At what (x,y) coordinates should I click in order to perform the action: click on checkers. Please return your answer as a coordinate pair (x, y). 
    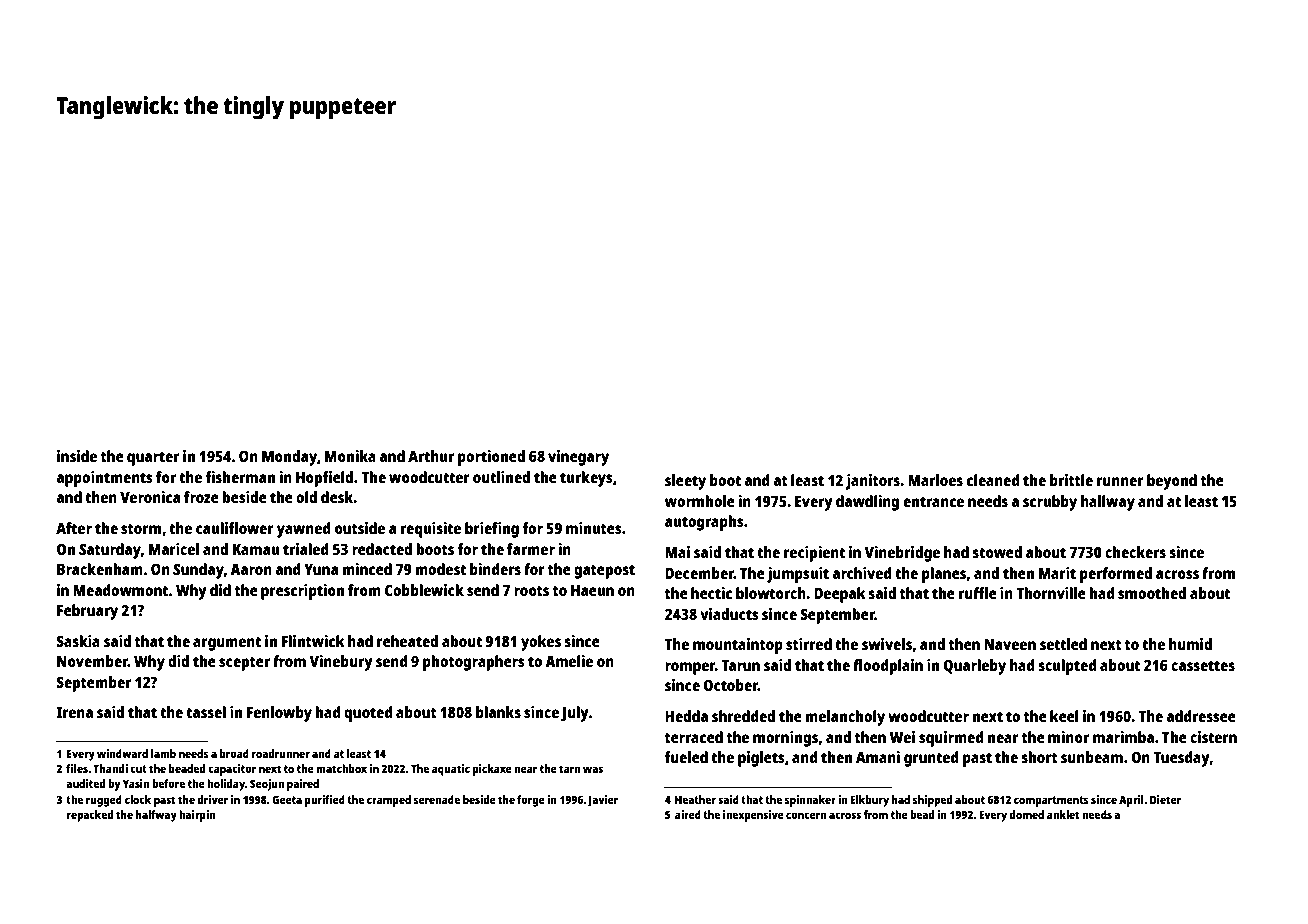
    Looking at the image, I should click on (1135, 552).
